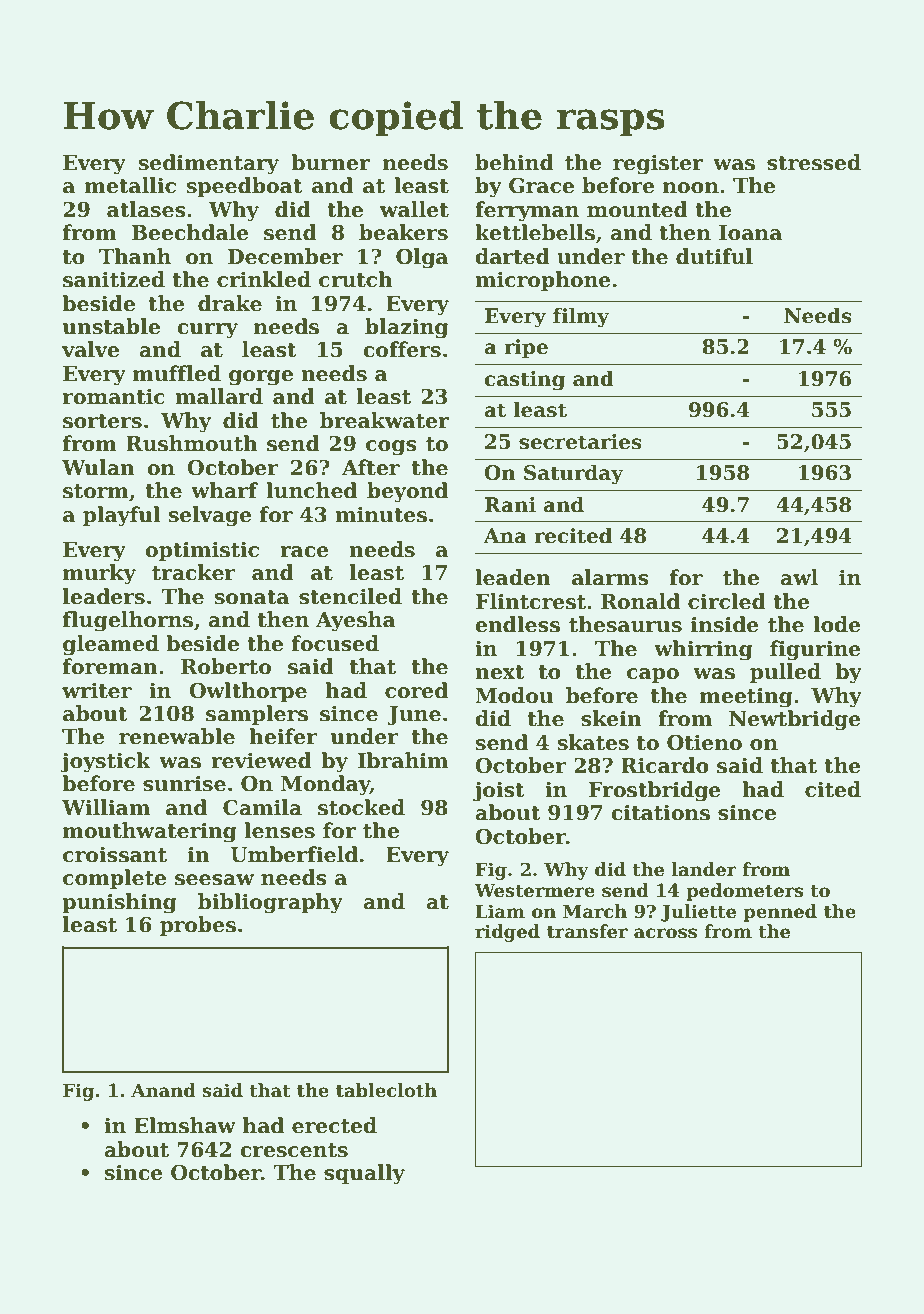 This screenshot has width=924, height=1314. I want to click on penned, so click(780, 913).
